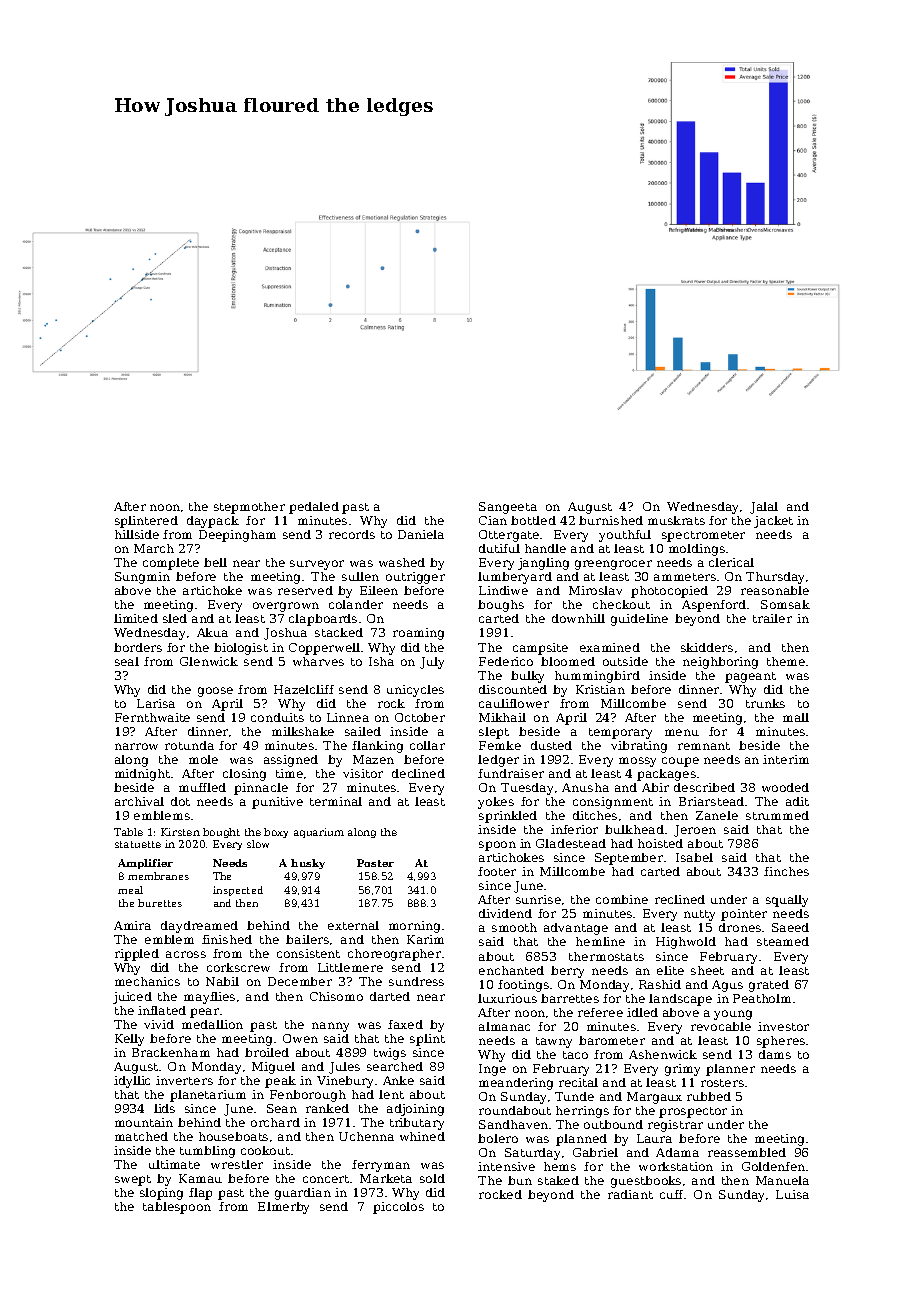 The width and height of the screenshot is (924, 1308). Describe the element at coordinates (527, 677) in the screenshot. I see `bulky` at that location.
